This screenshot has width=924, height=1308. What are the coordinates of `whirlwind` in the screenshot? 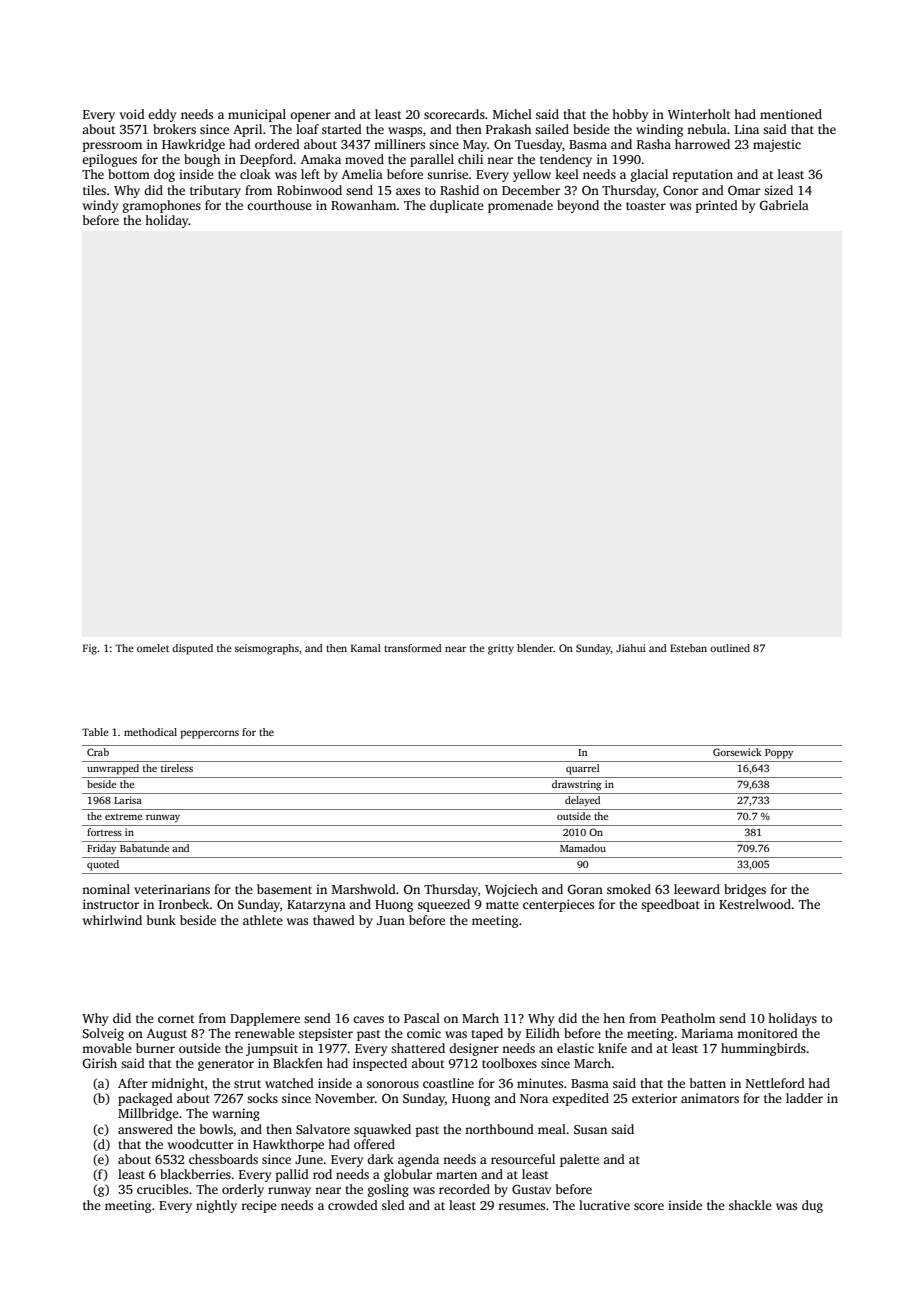 It's located at (112, 920).
